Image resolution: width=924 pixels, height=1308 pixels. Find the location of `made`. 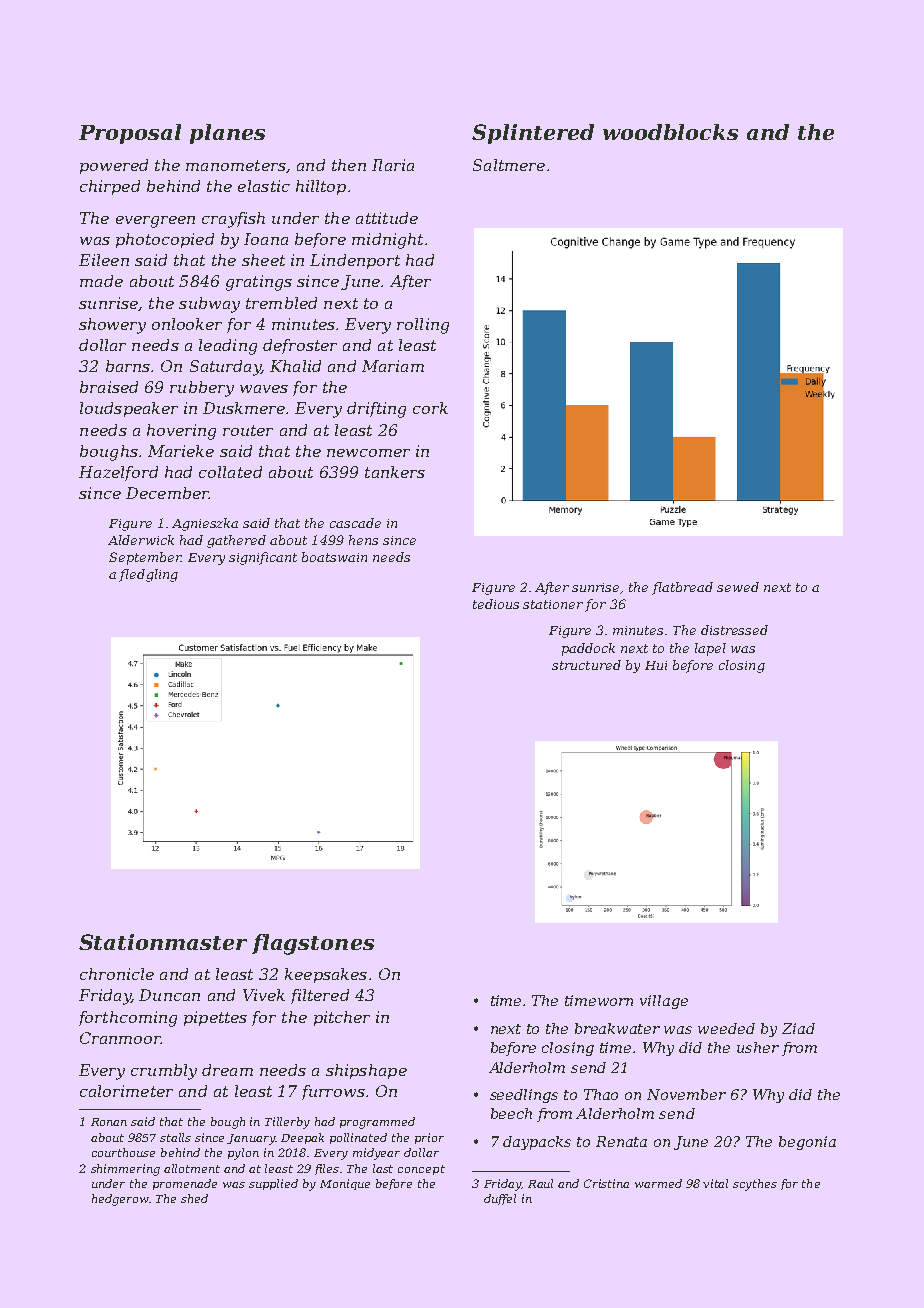

made is located at coordinates (101, 281).
